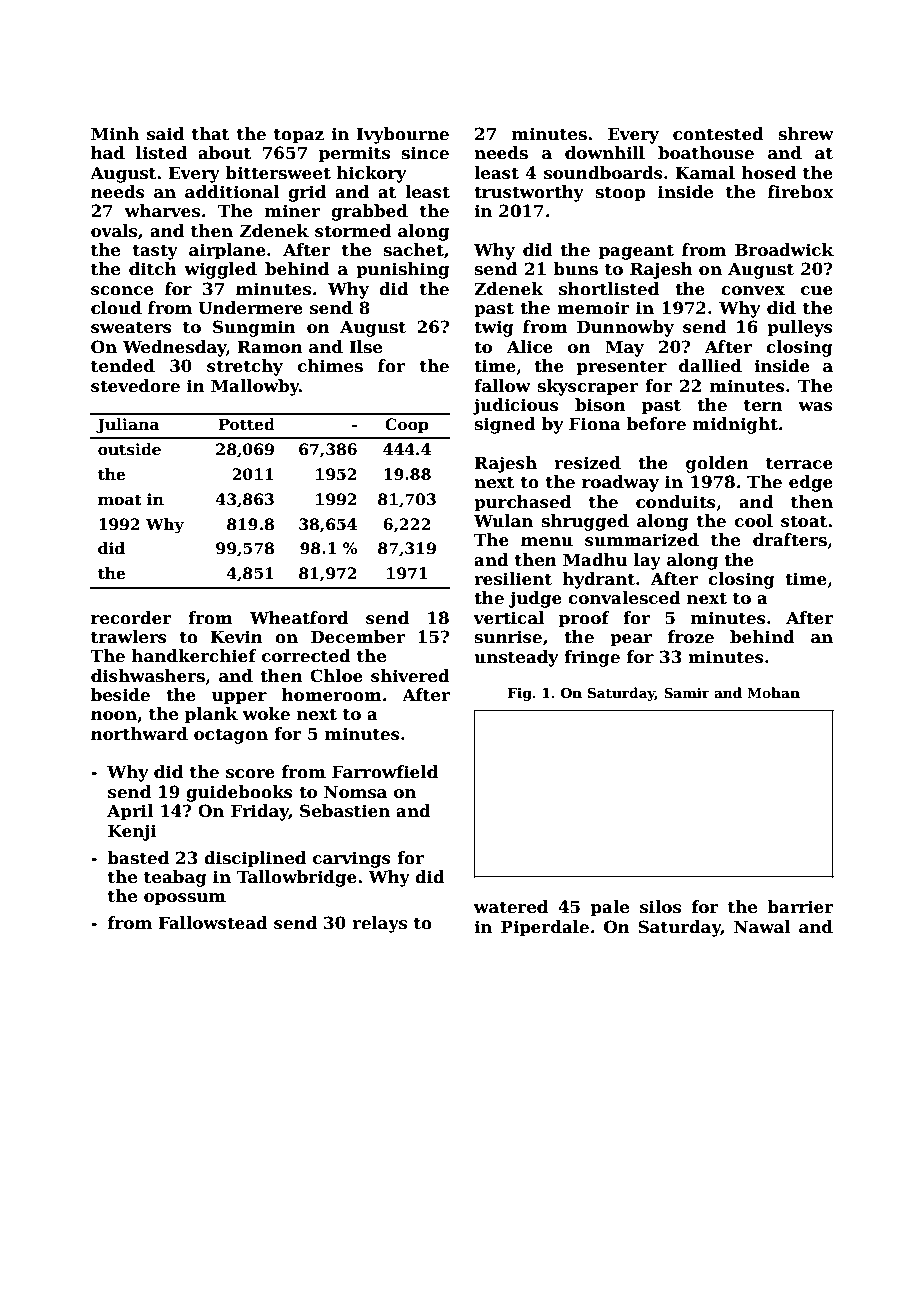  What do you see at coordinates (120, 500) in the screenshot?
I see `moat` at bounding box center [120, 500].
